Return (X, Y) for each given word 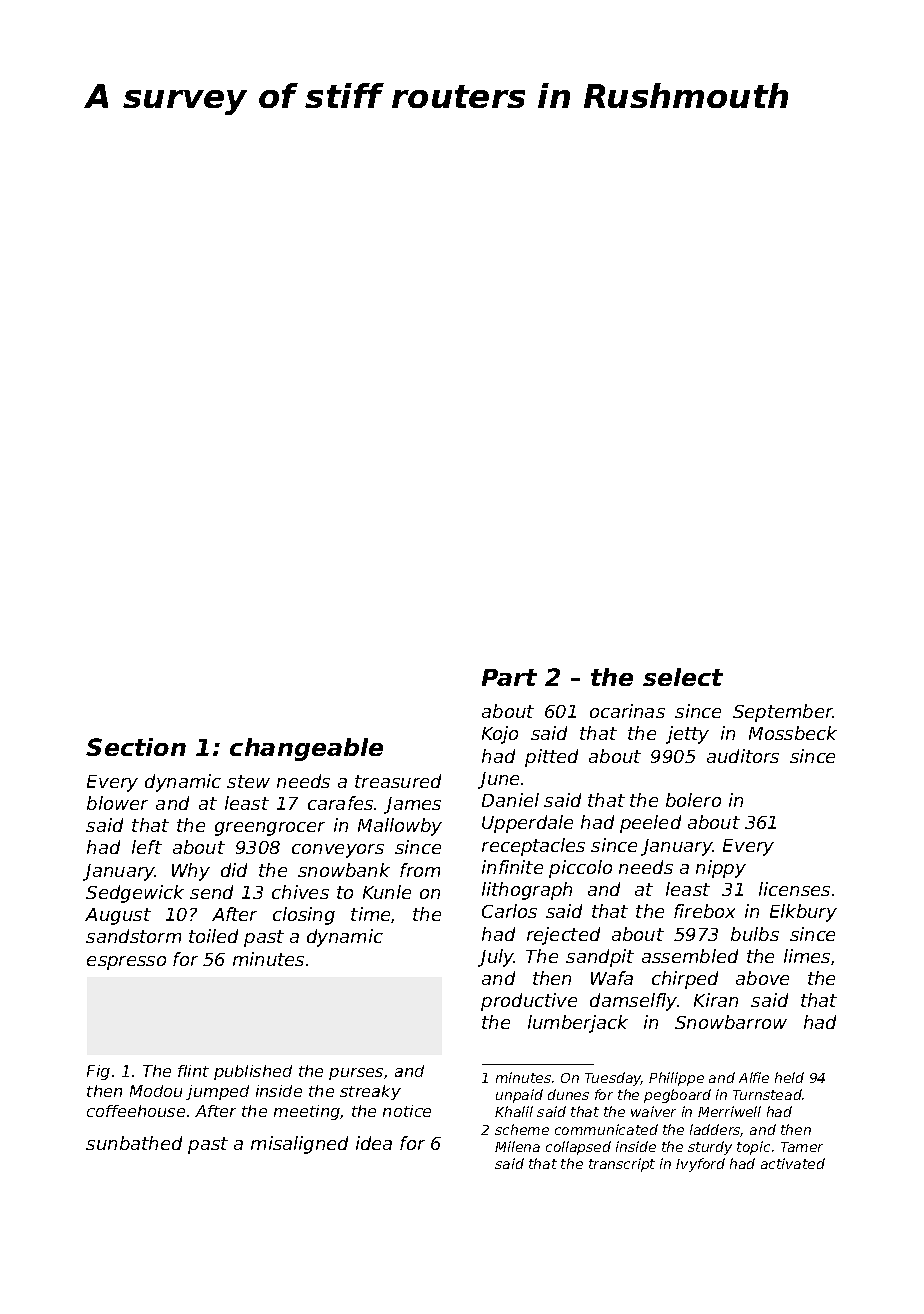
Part (509, 677)
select (683, 677)
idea (374, 1143)
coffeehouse (136, 1111)
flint (193, 1071)
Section (136, 747)
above (762, 978)
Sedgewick (135, 894)
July (496, 958)
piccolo (580, 869)
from (420, 870)
